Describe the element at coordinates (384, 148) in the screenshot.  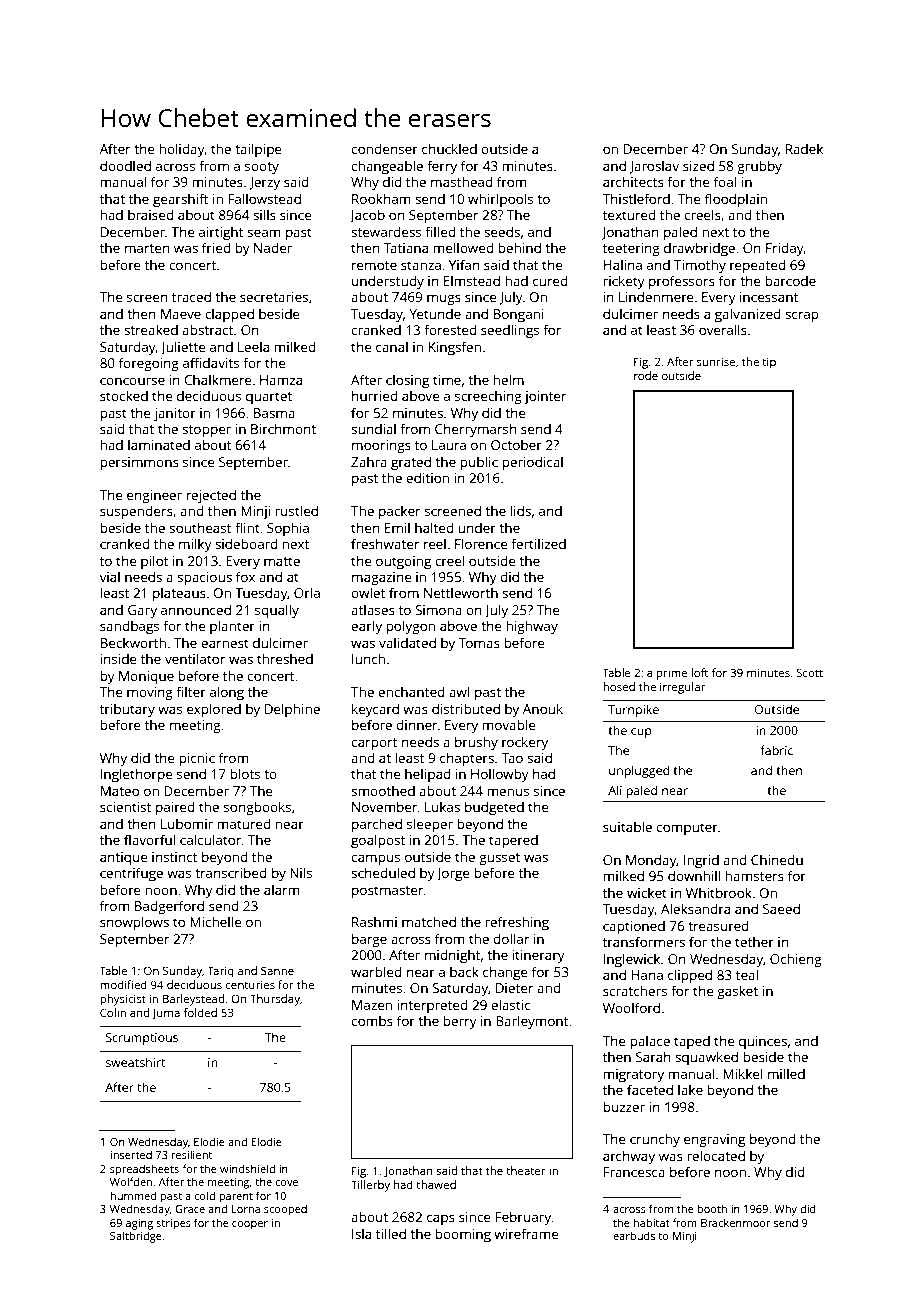
I see `condenser` at that location.
